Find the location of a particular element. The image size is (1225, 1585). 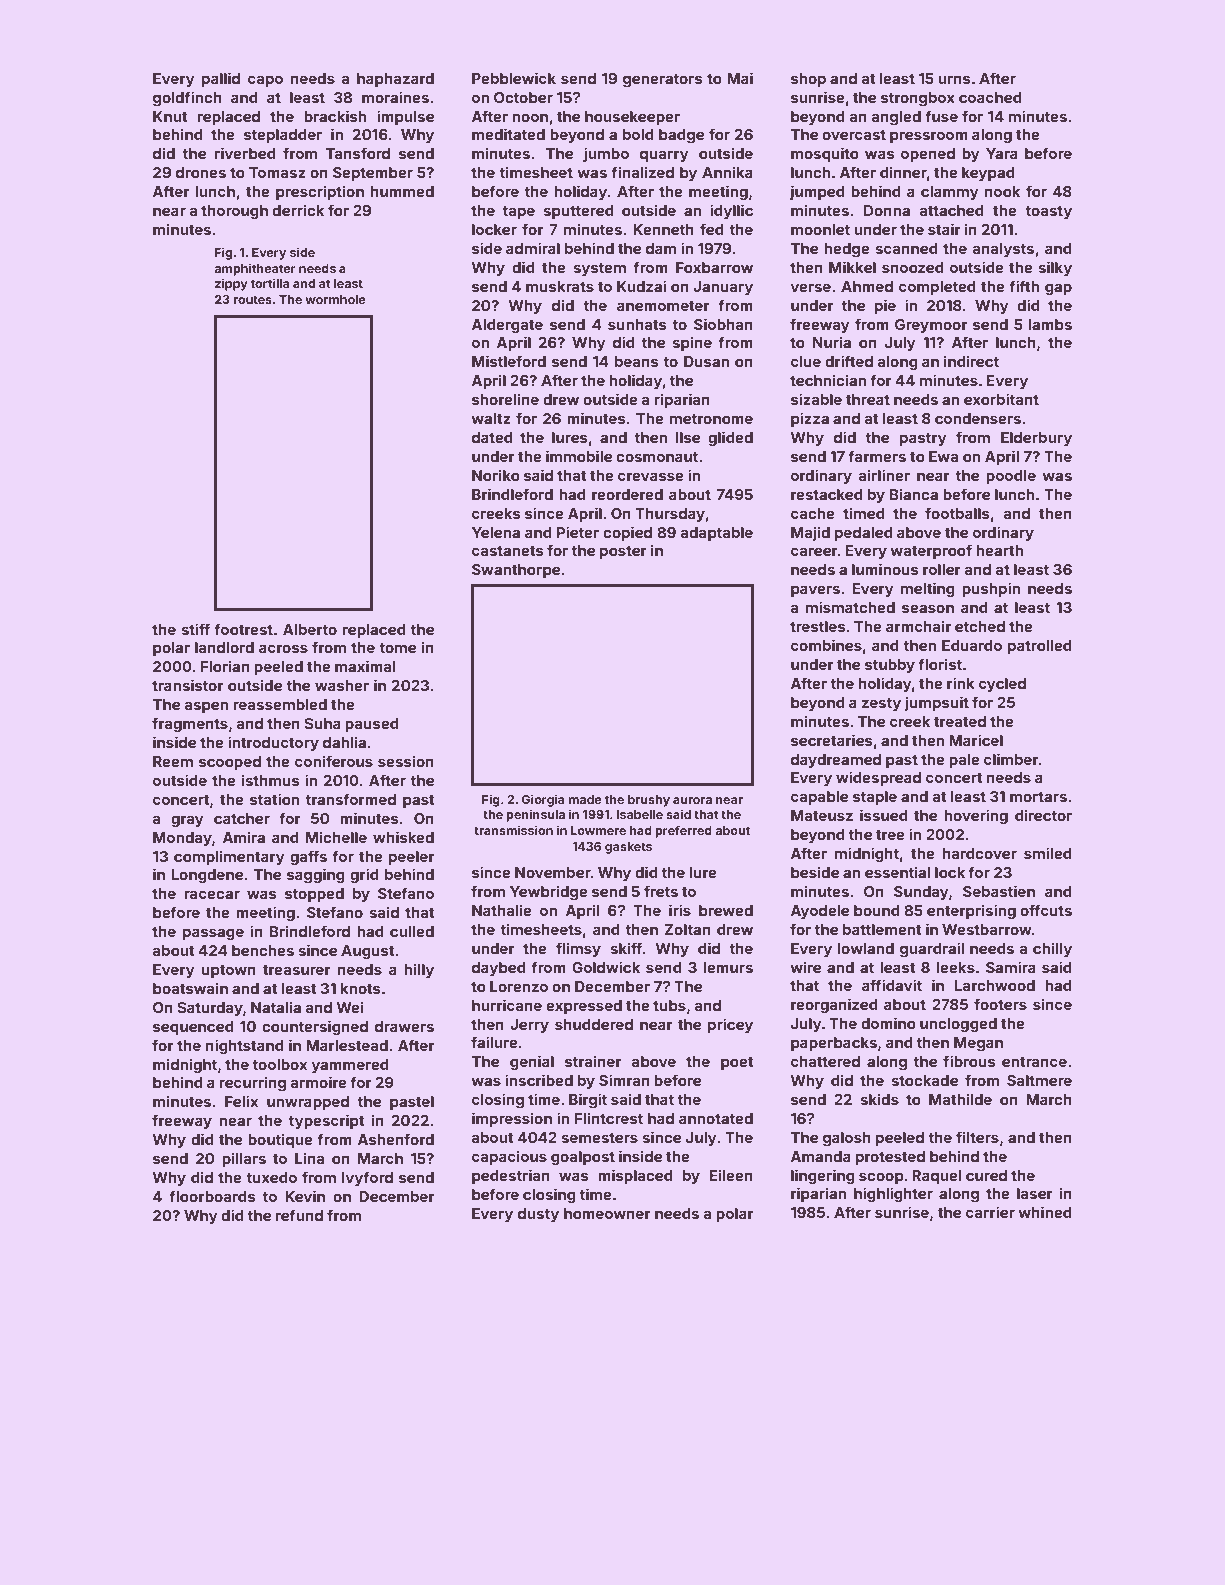

Pebblewick is located at coordinates (514, 78).
